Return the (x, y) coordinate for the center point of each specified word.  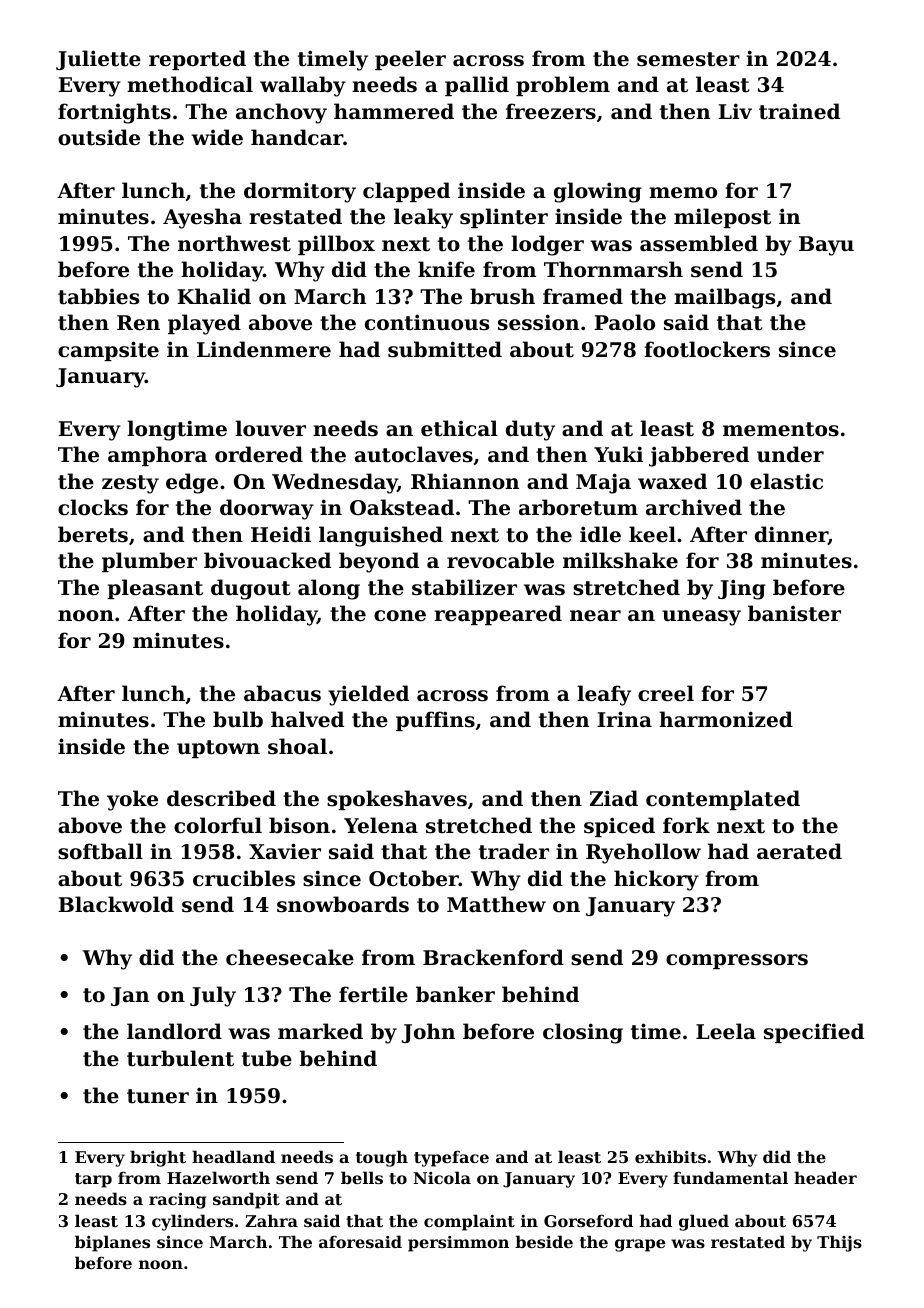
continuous (427, 322)
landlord (174, 1031)
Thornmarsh (613, 269)
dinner (791, 535)
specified (814, 1033)
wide (217, 137)
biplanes (112, 1243)
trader (514, 851)
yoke (132, 800)
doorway (267, 509)
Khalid (214, 296)
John (428, 1033)
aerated (799, 851)
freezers (551, 111)
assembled (699, 243)
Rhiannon (465, 481)
